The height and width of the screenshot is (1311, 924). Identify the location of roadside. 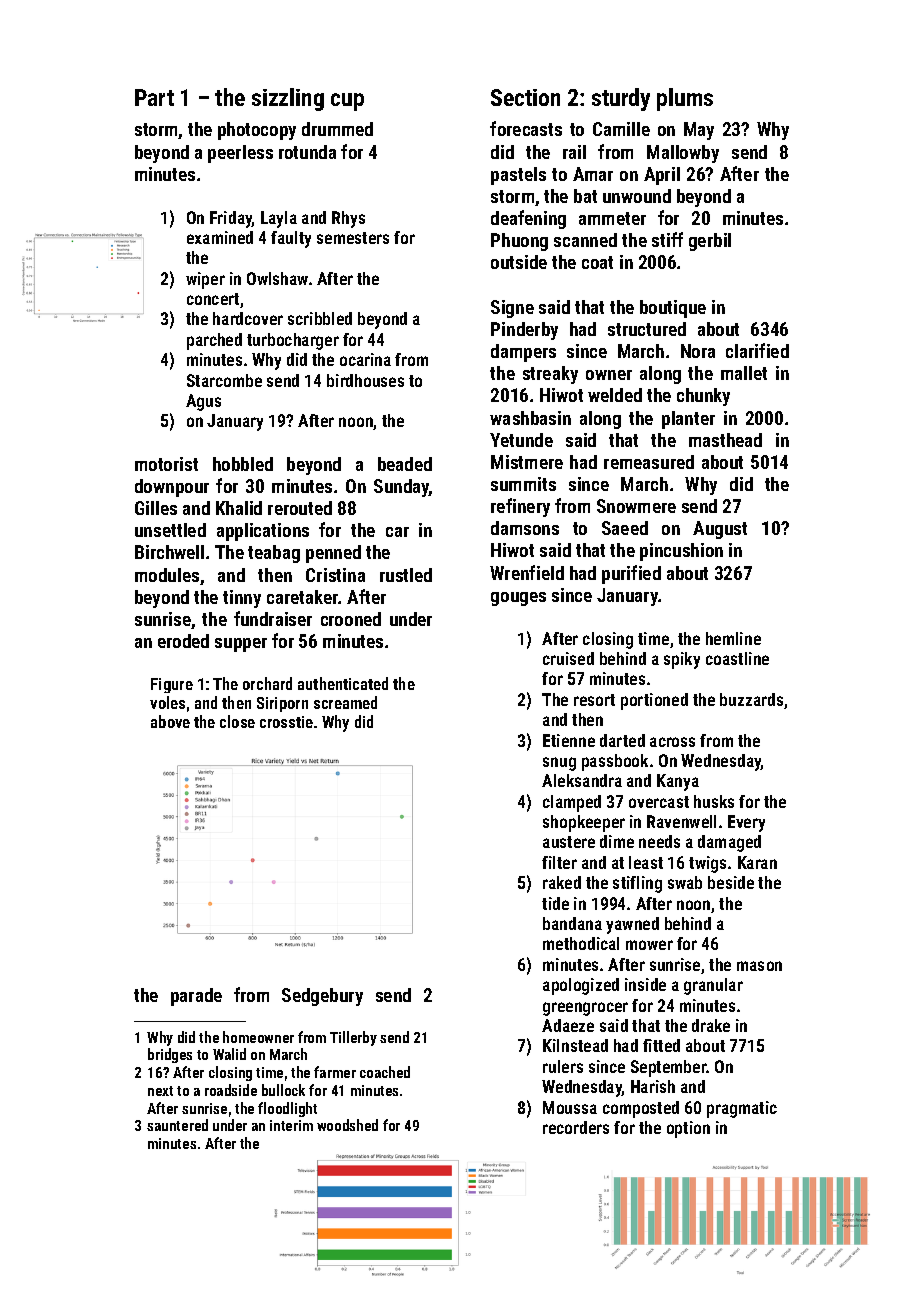
(231, 1090).
